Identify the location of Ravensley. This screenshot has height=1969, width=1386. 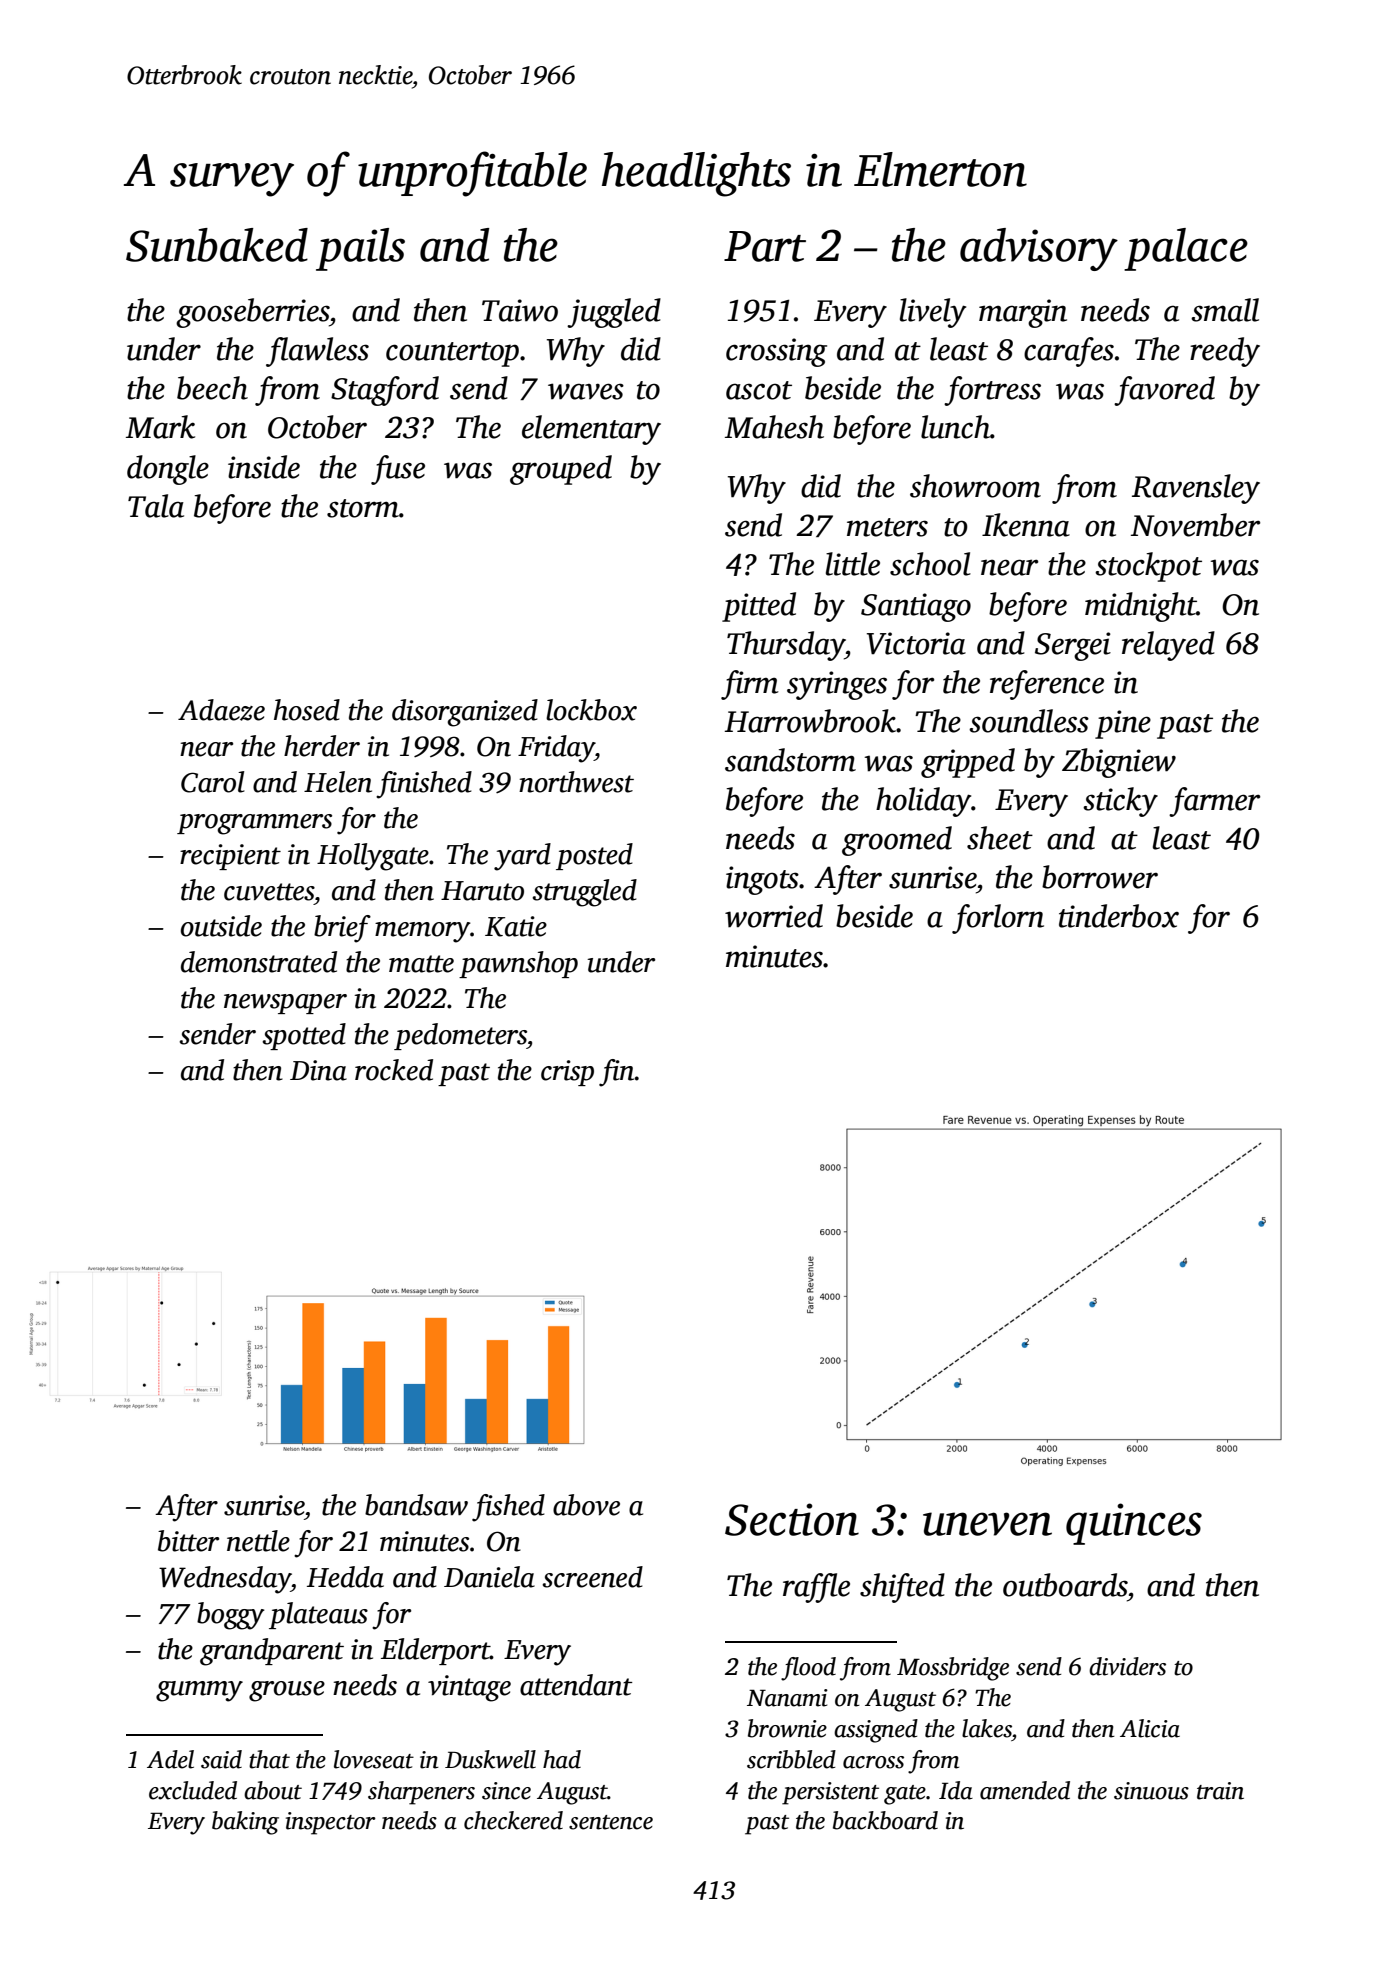
(1196, 489).
